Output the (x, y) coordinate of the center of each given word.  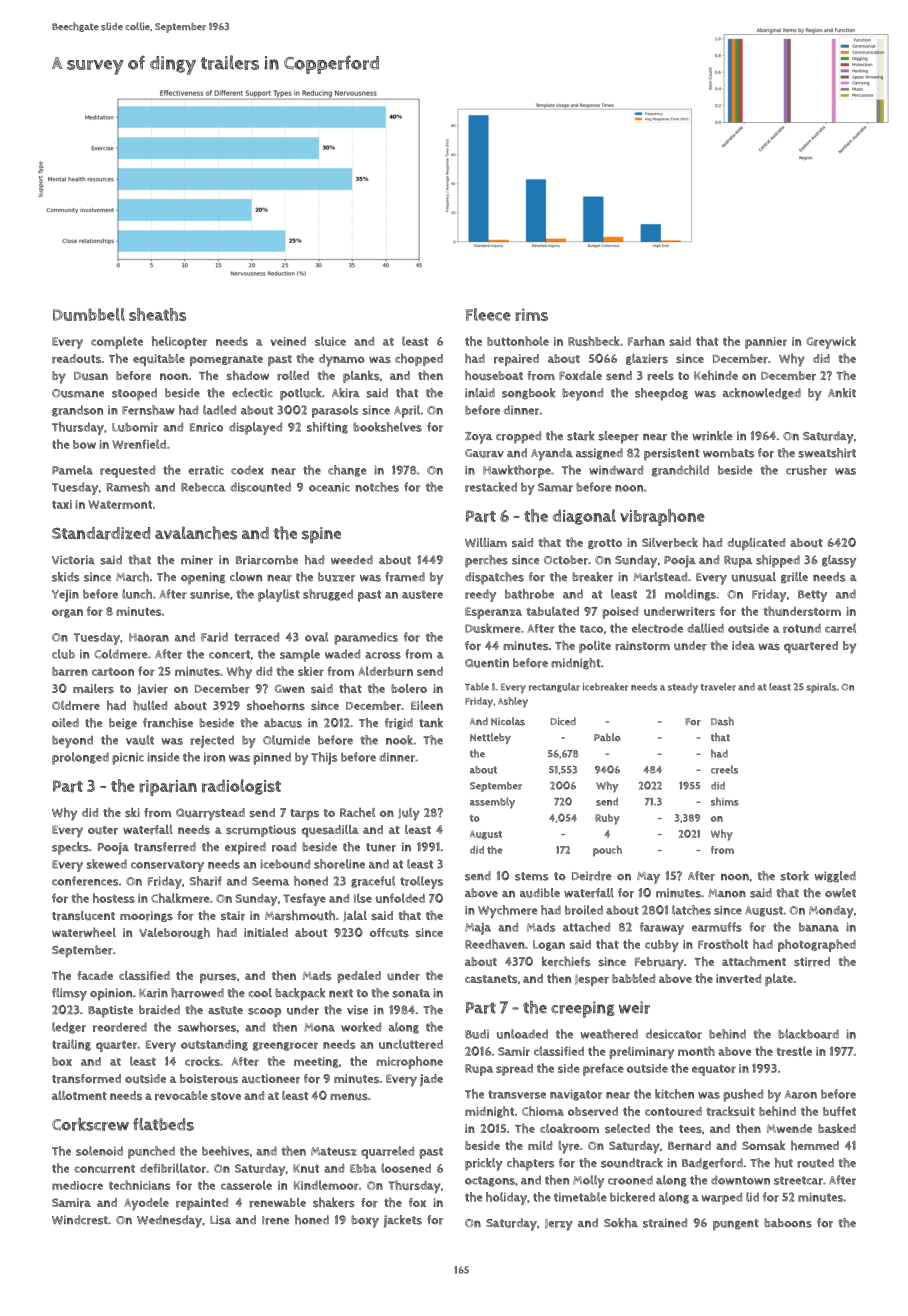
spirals (821, 688)
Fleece (488, 314)
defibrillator (173, 1168)
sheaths (157, 314)
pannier (766, 343)
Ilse (363, 898)
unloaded (522, 1034)
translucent (83, 916)
